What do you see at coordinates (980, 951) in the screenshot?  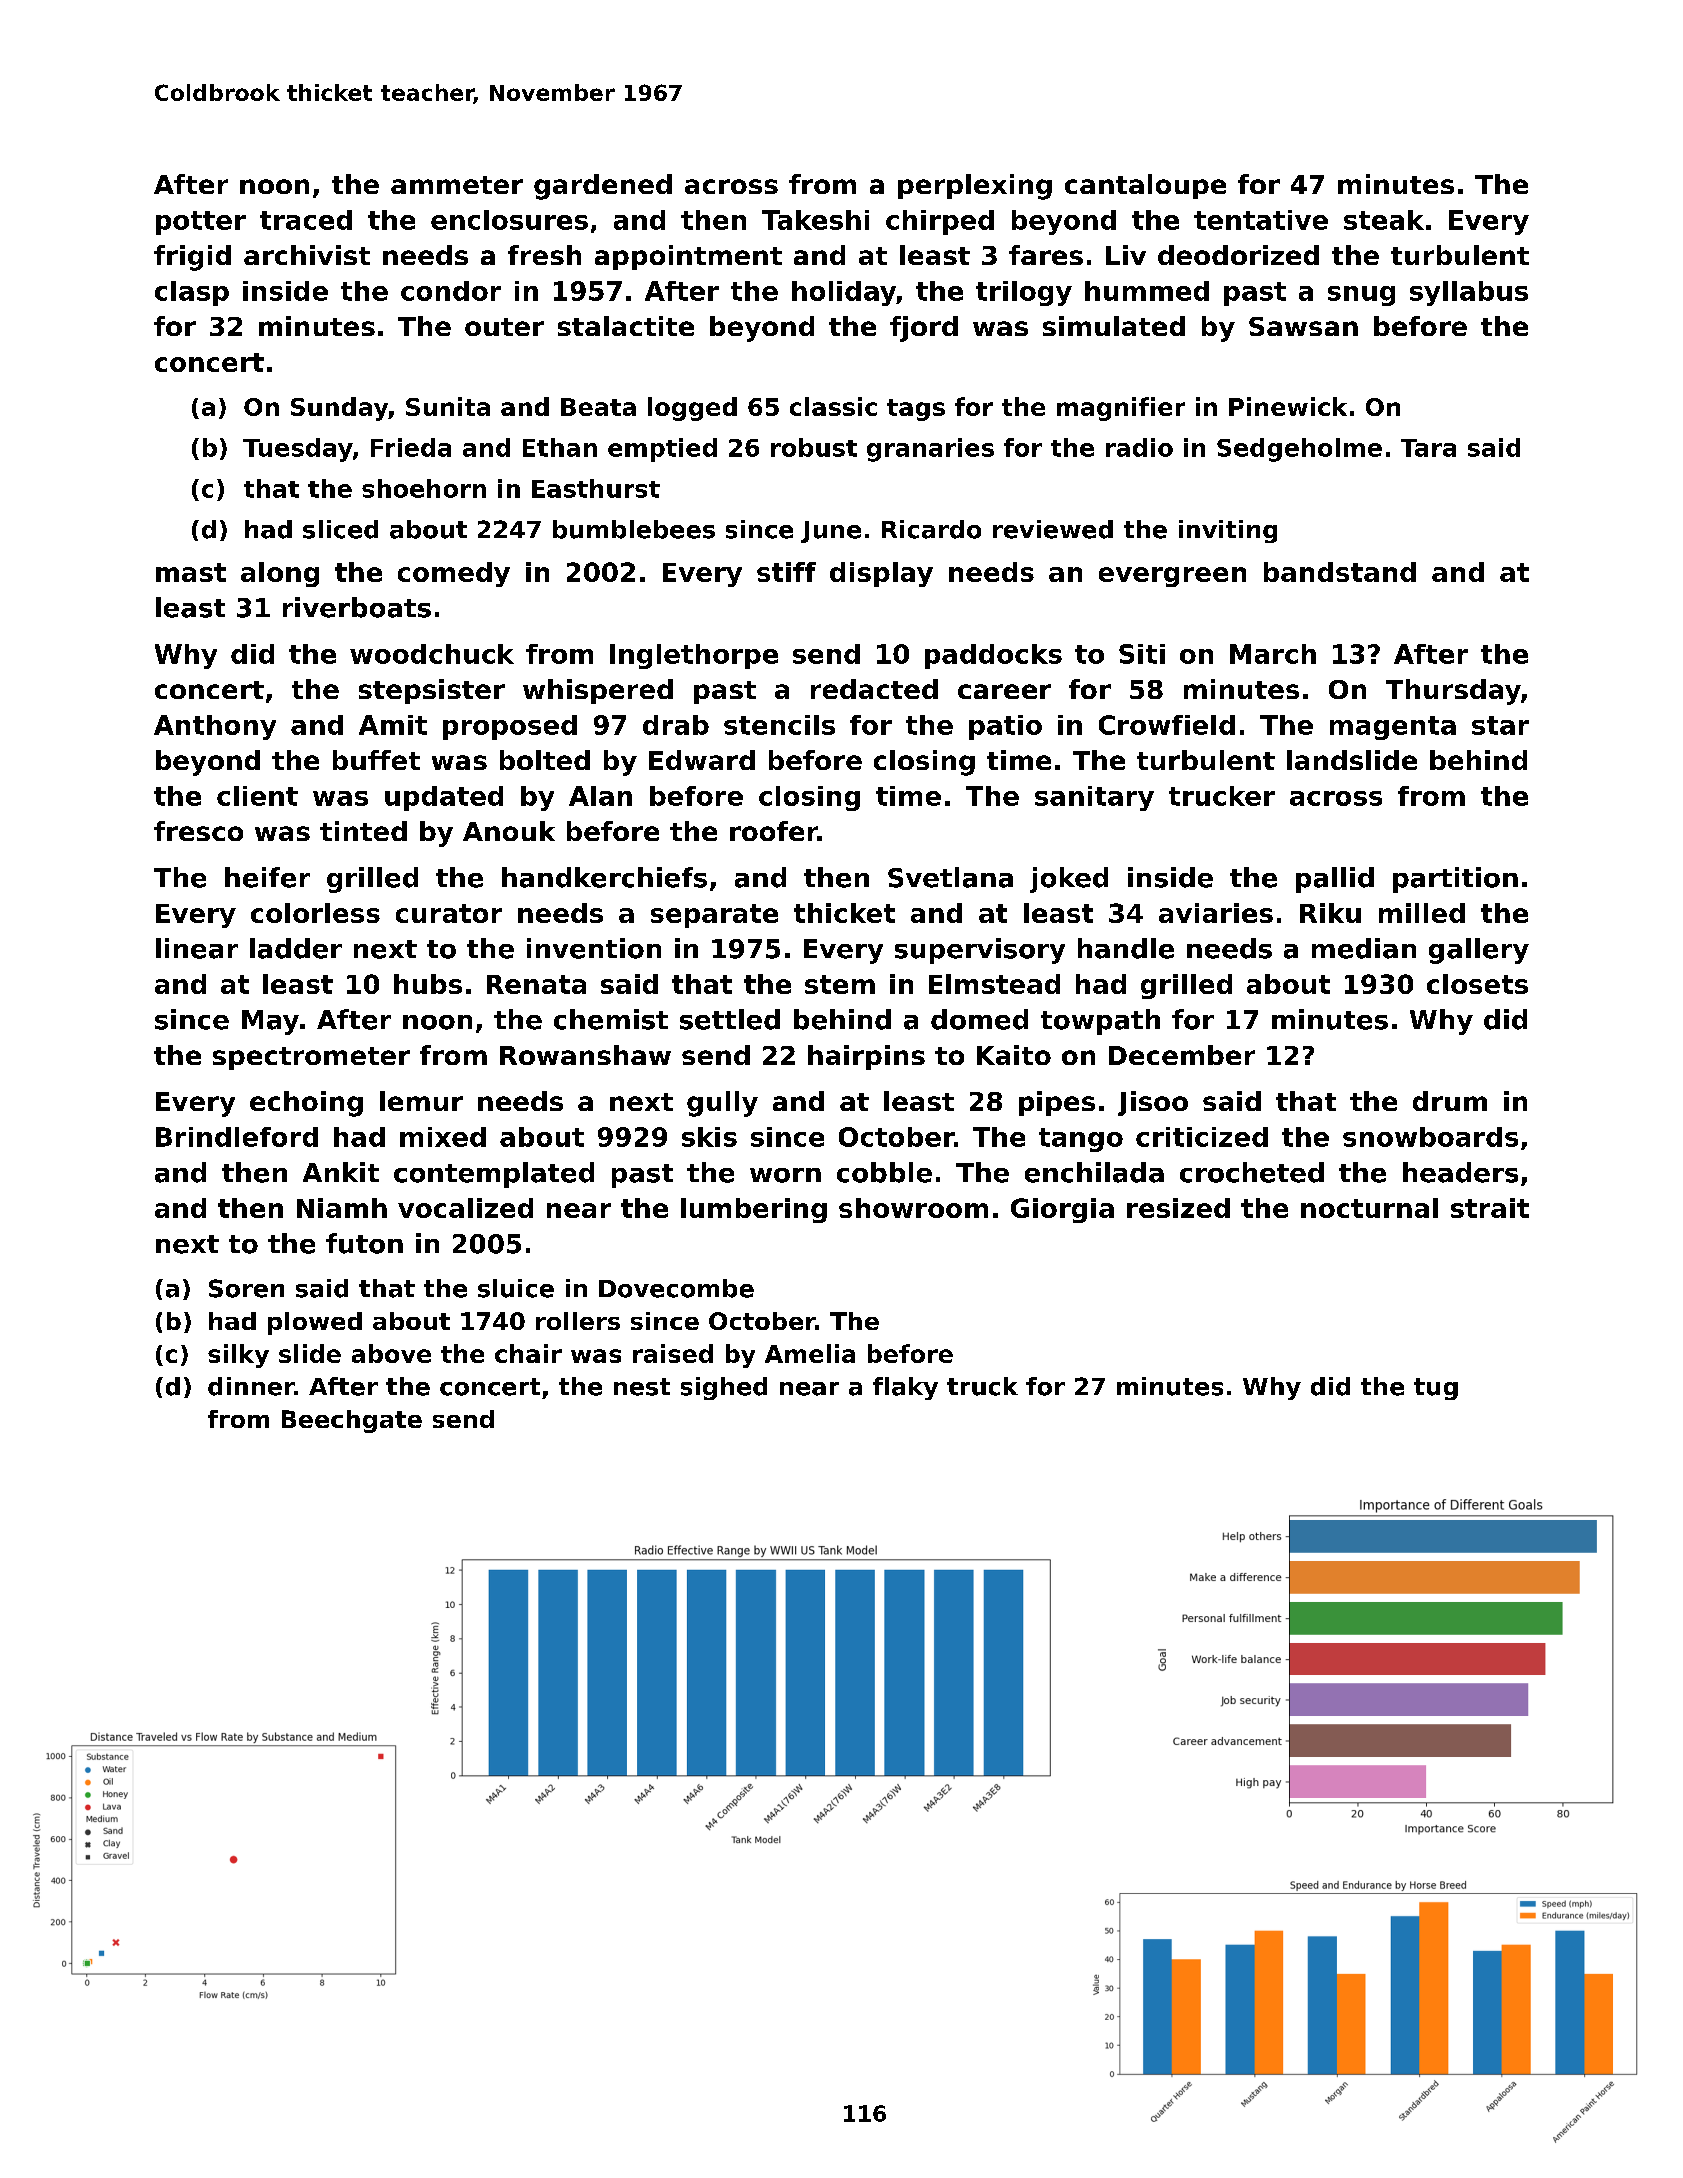 I see `supervisory` at bounding box center [980, 951].
